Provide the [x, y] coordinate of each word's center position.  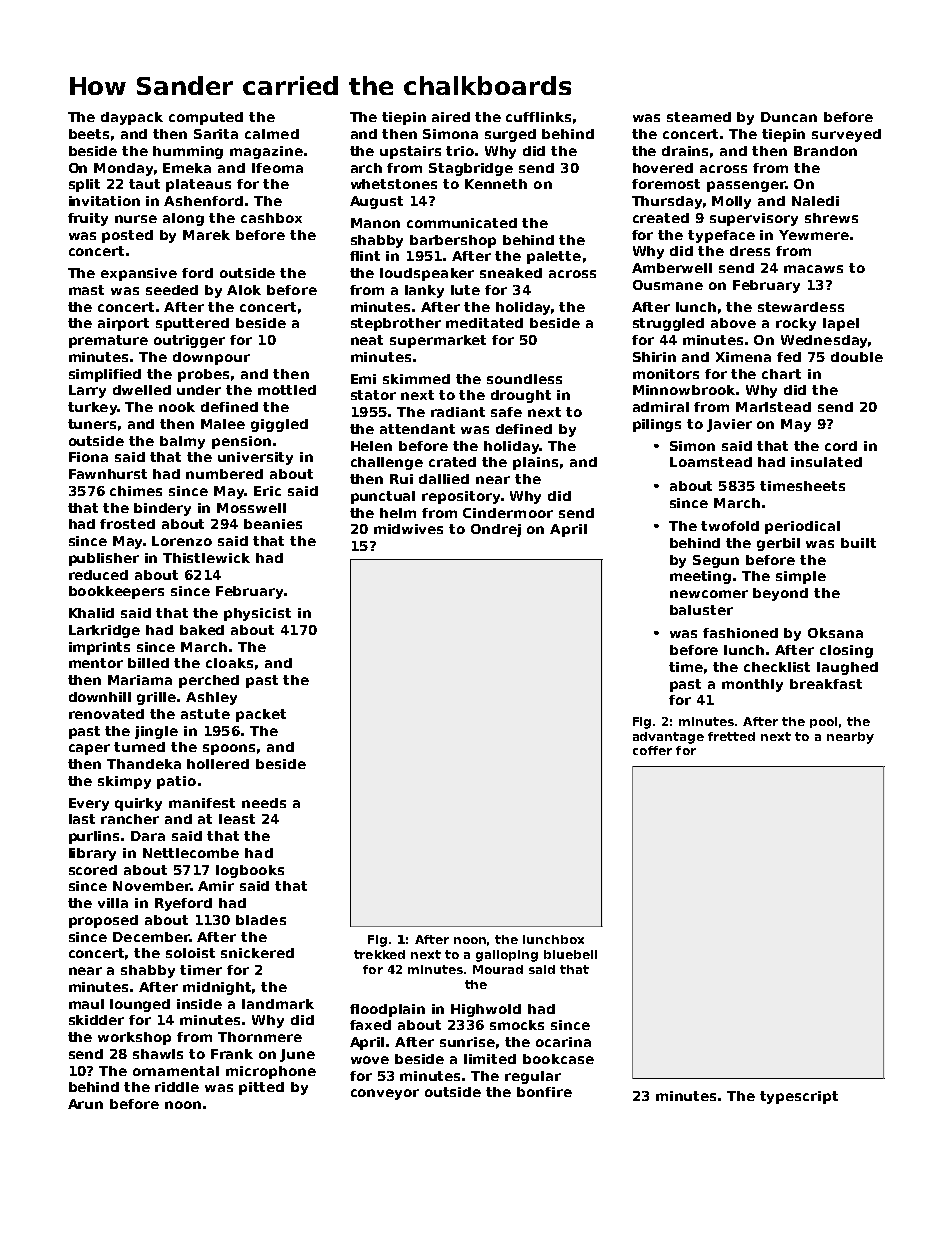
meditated [484, 323]
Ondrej [496, 530]
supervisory [754, 219]
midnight [217, 988]
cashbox [271, 218]
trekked [379, 954]
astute [205, 714]
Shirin [654, 357]
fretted [731, 736]
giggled [279, 425]
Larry [87, 391]
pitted [261, 1088]
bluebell [570, 954]
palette [554, 257]
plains [535, 463]
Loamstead [711, 462]
